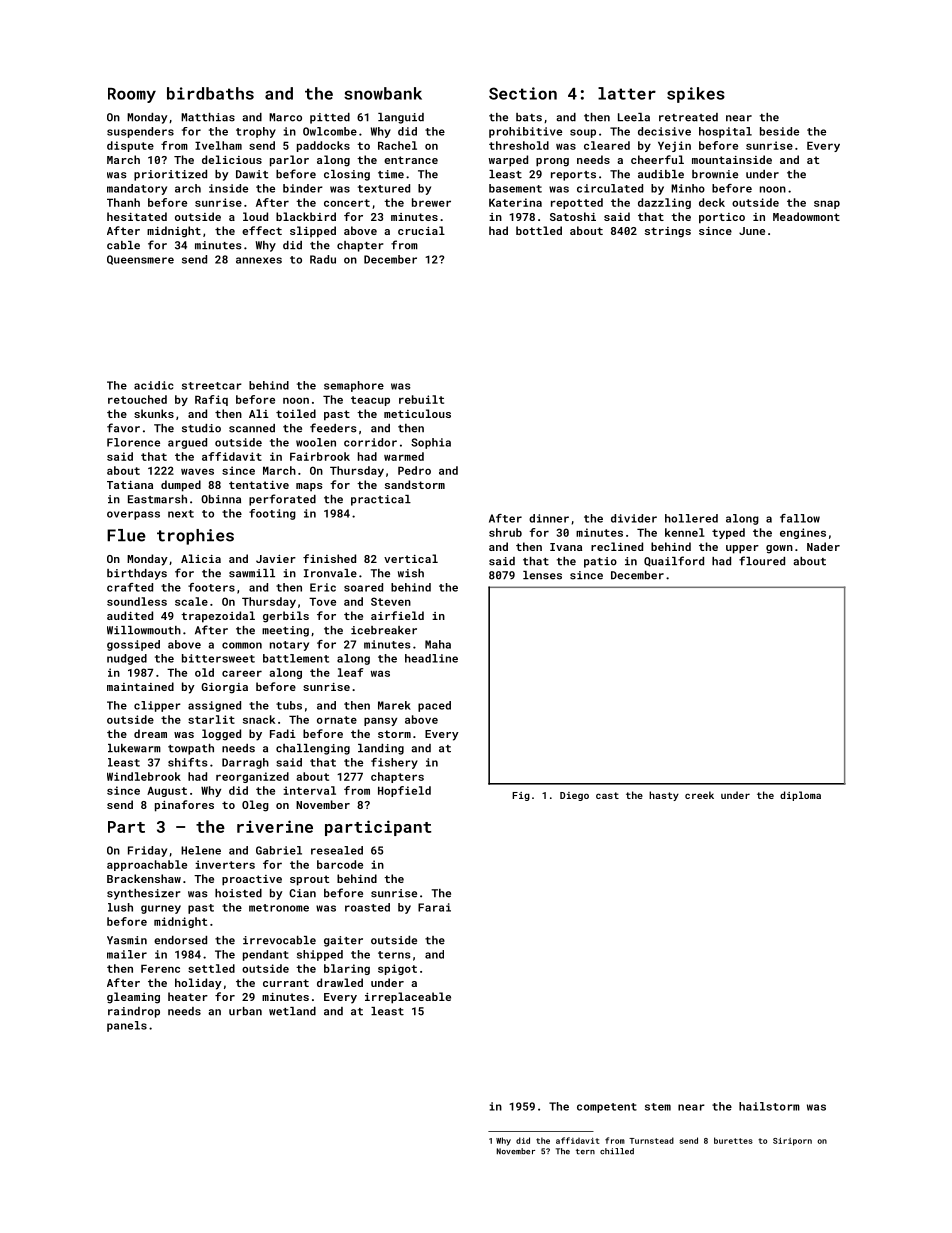  Describe the element at coordinates (147, 865) in the screenshot. I see `approachable` at that location.
